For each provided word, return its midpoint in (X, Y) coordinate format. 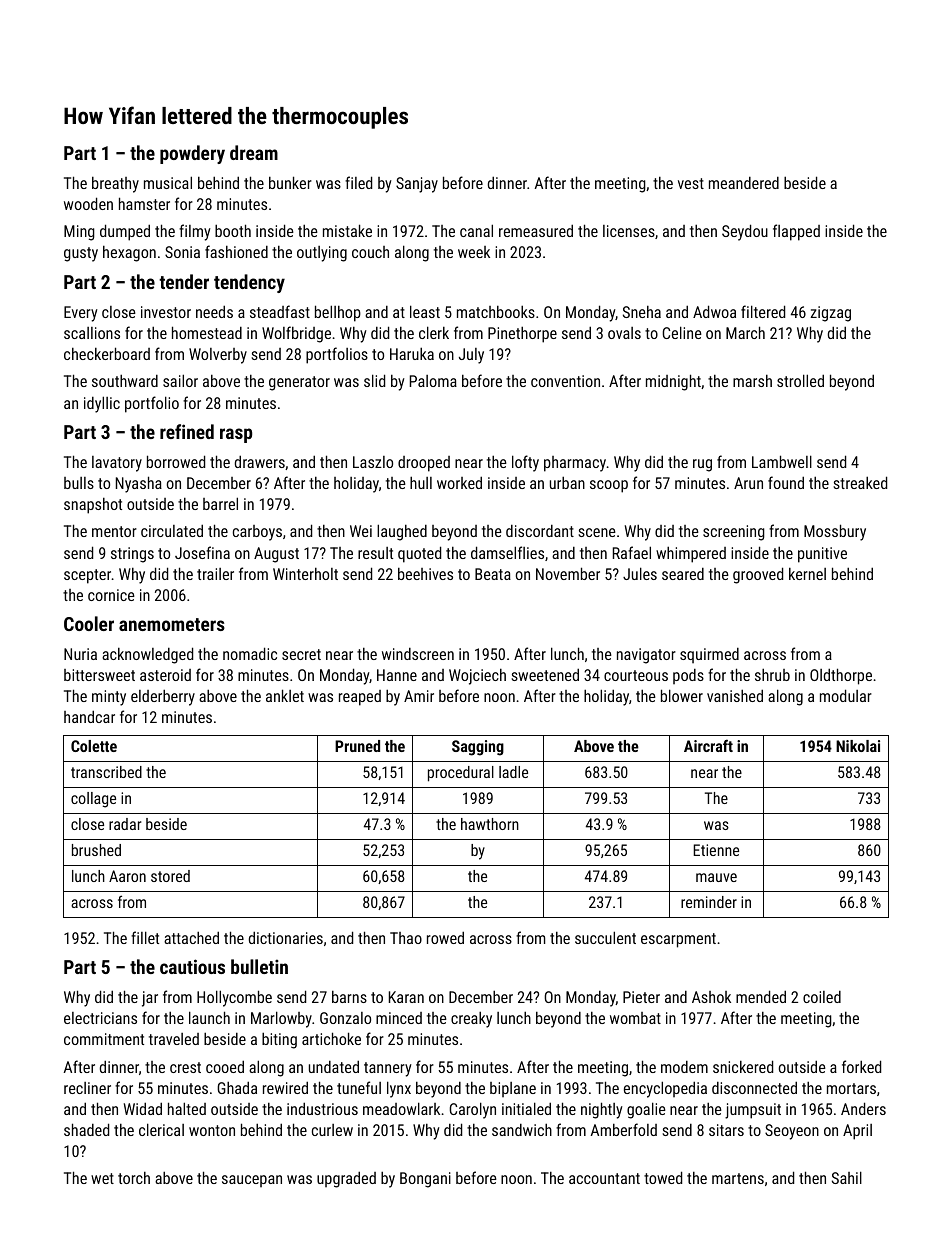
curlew (332, 1130)
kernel (807, 573)
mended (761, 996)
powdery (192, 154)
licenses (629, 231)
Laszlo (373, 462)
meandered (744, 183)
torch (134, 1177)
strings (132, 555)
